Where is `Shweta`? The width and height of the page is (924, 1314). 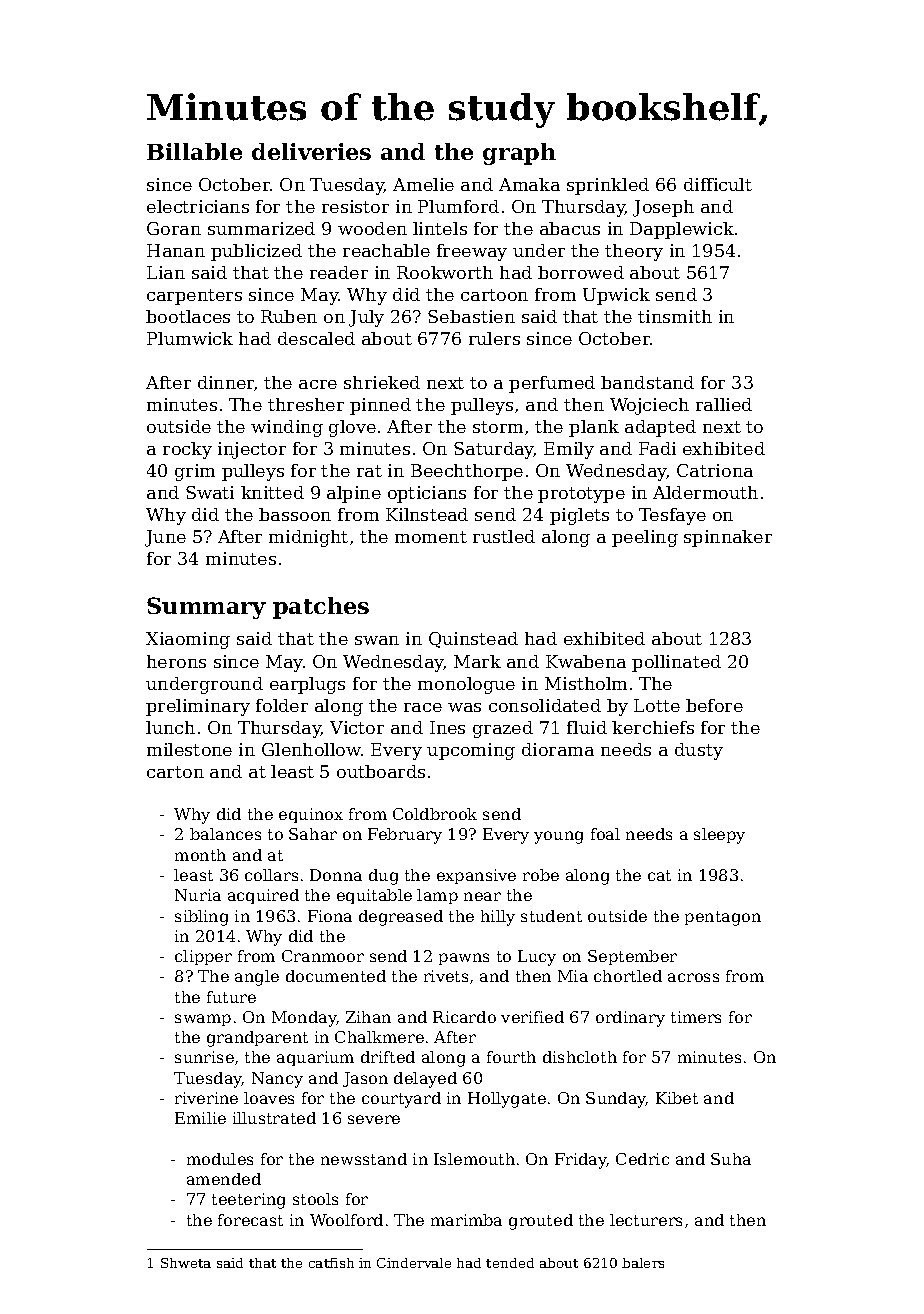 Shweta is located at coordinates (186, 1263).
